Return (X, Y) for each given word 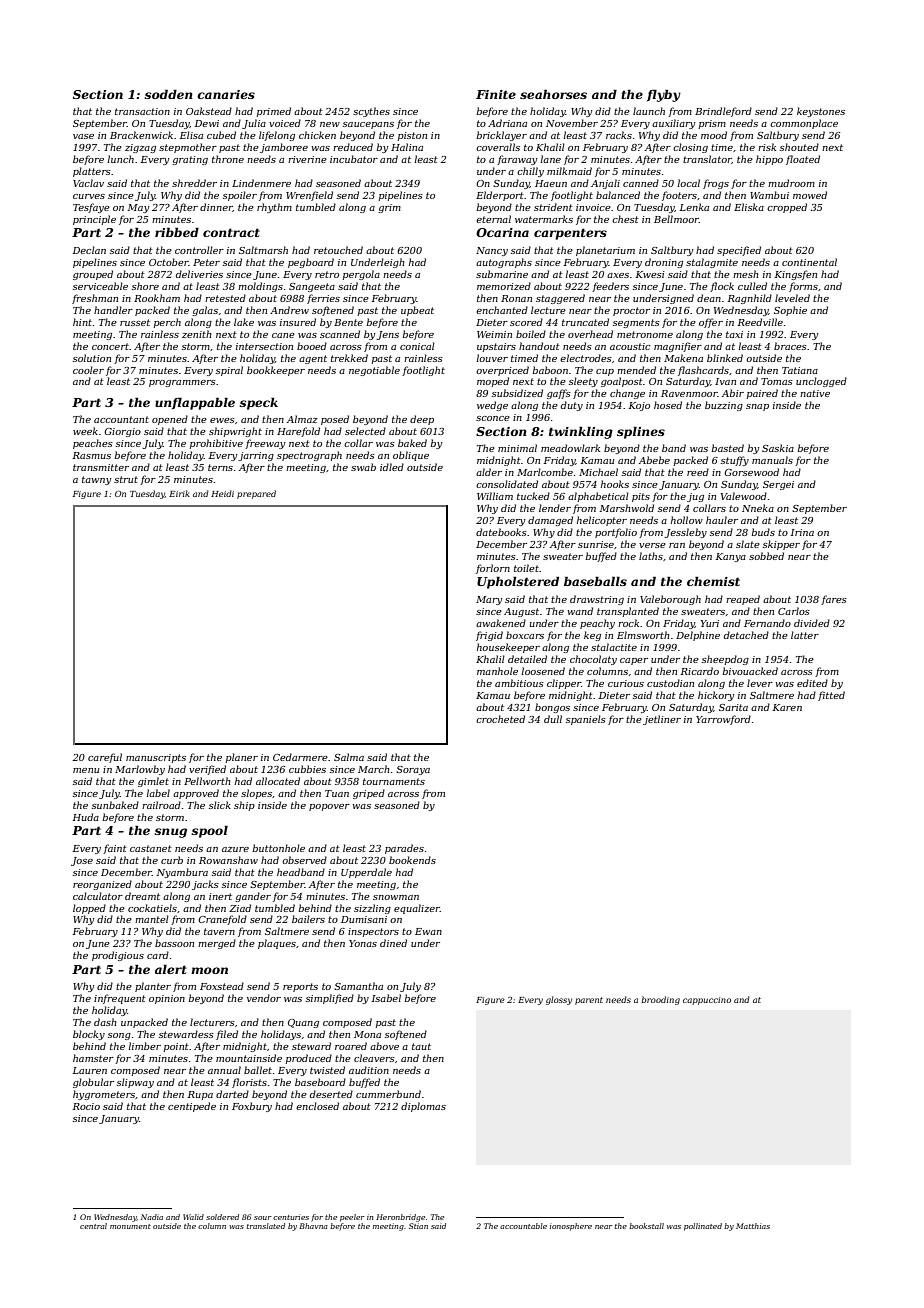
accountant (121, 419)
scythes (371, 112)
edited (812, 683)
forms (803, 287)
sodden (168, 94)
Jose (82, 861)
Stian (418, 1226)
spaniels (586, 720)
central (93, 1226)
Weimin (494, 334)
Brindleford (723, 112)
